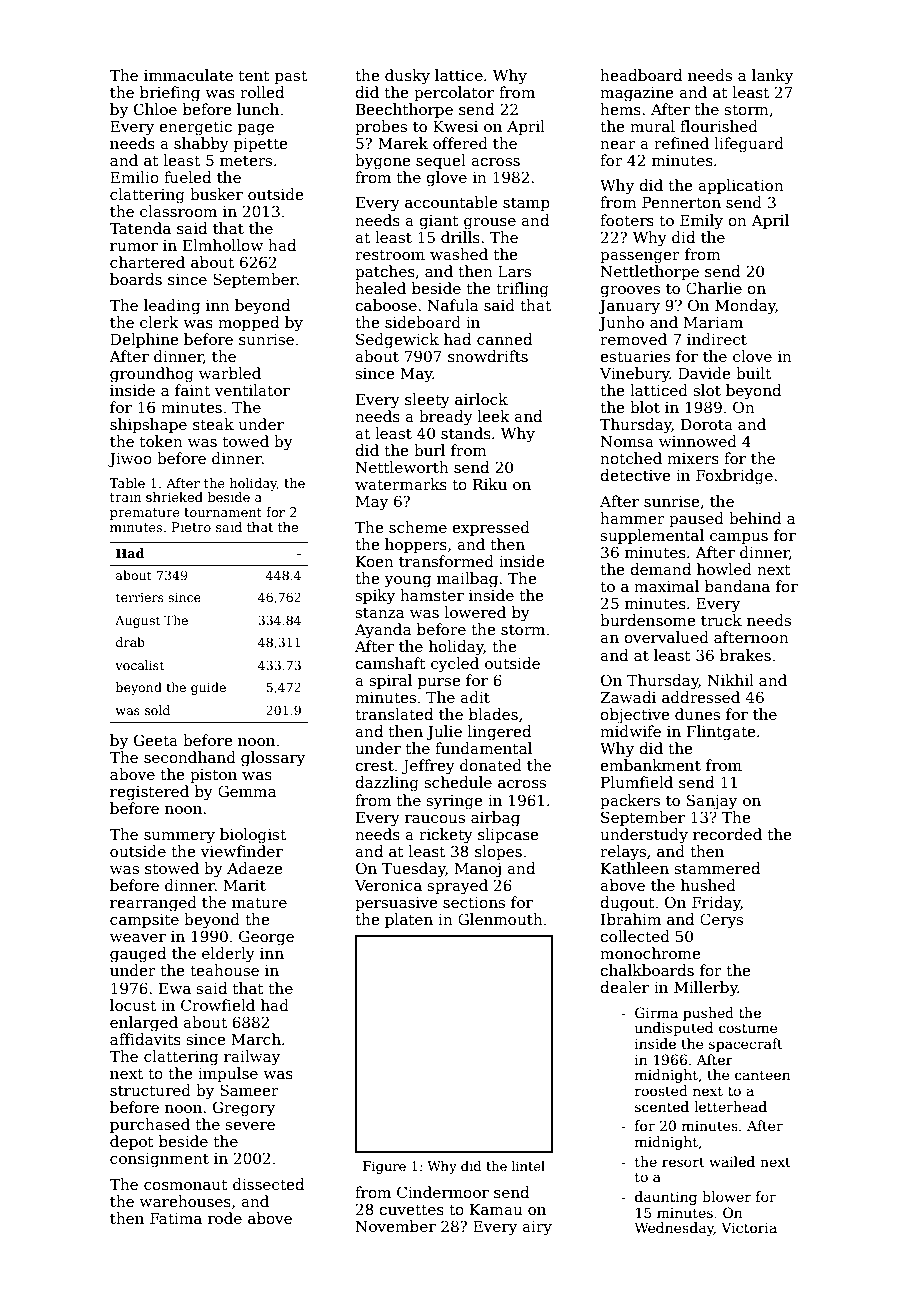 This screenshot has height=1316, width=908. I want to click on Cerys, so click(721, 921).
